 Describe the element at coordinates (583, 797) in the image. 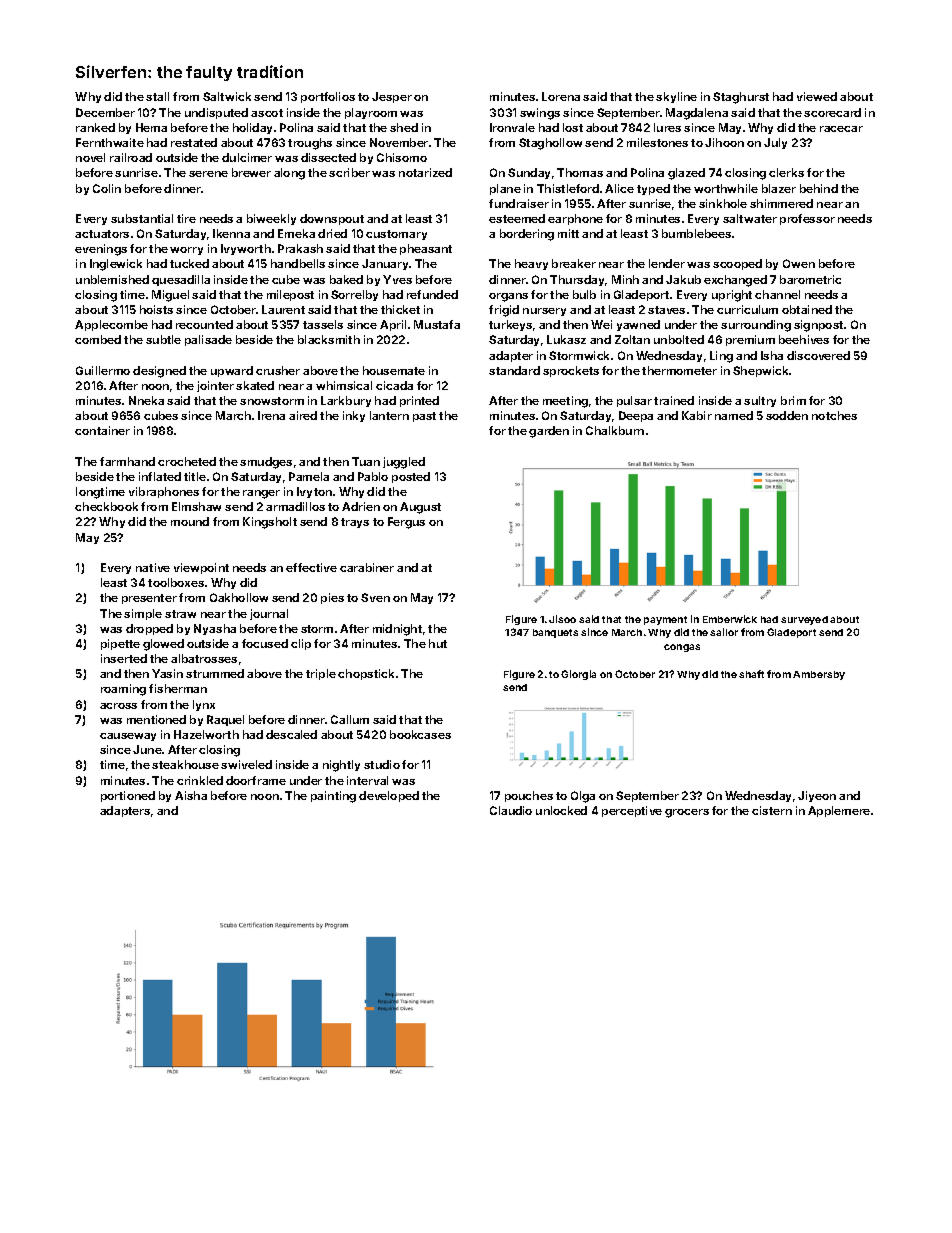

I see `Olga` at that location.
